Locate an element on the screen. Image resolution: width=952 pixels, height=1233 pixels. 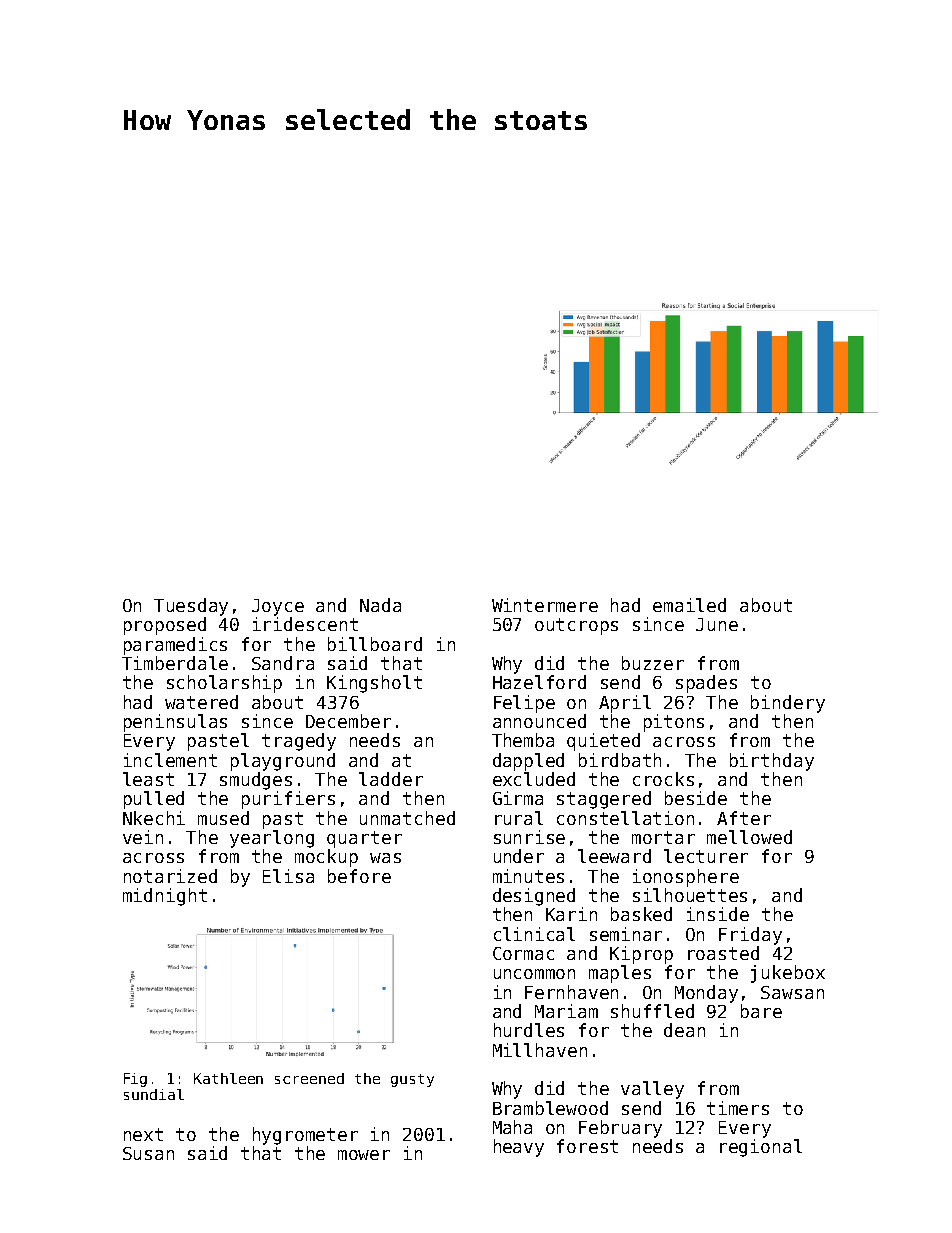
designed is located at coordinates (534, 897).
